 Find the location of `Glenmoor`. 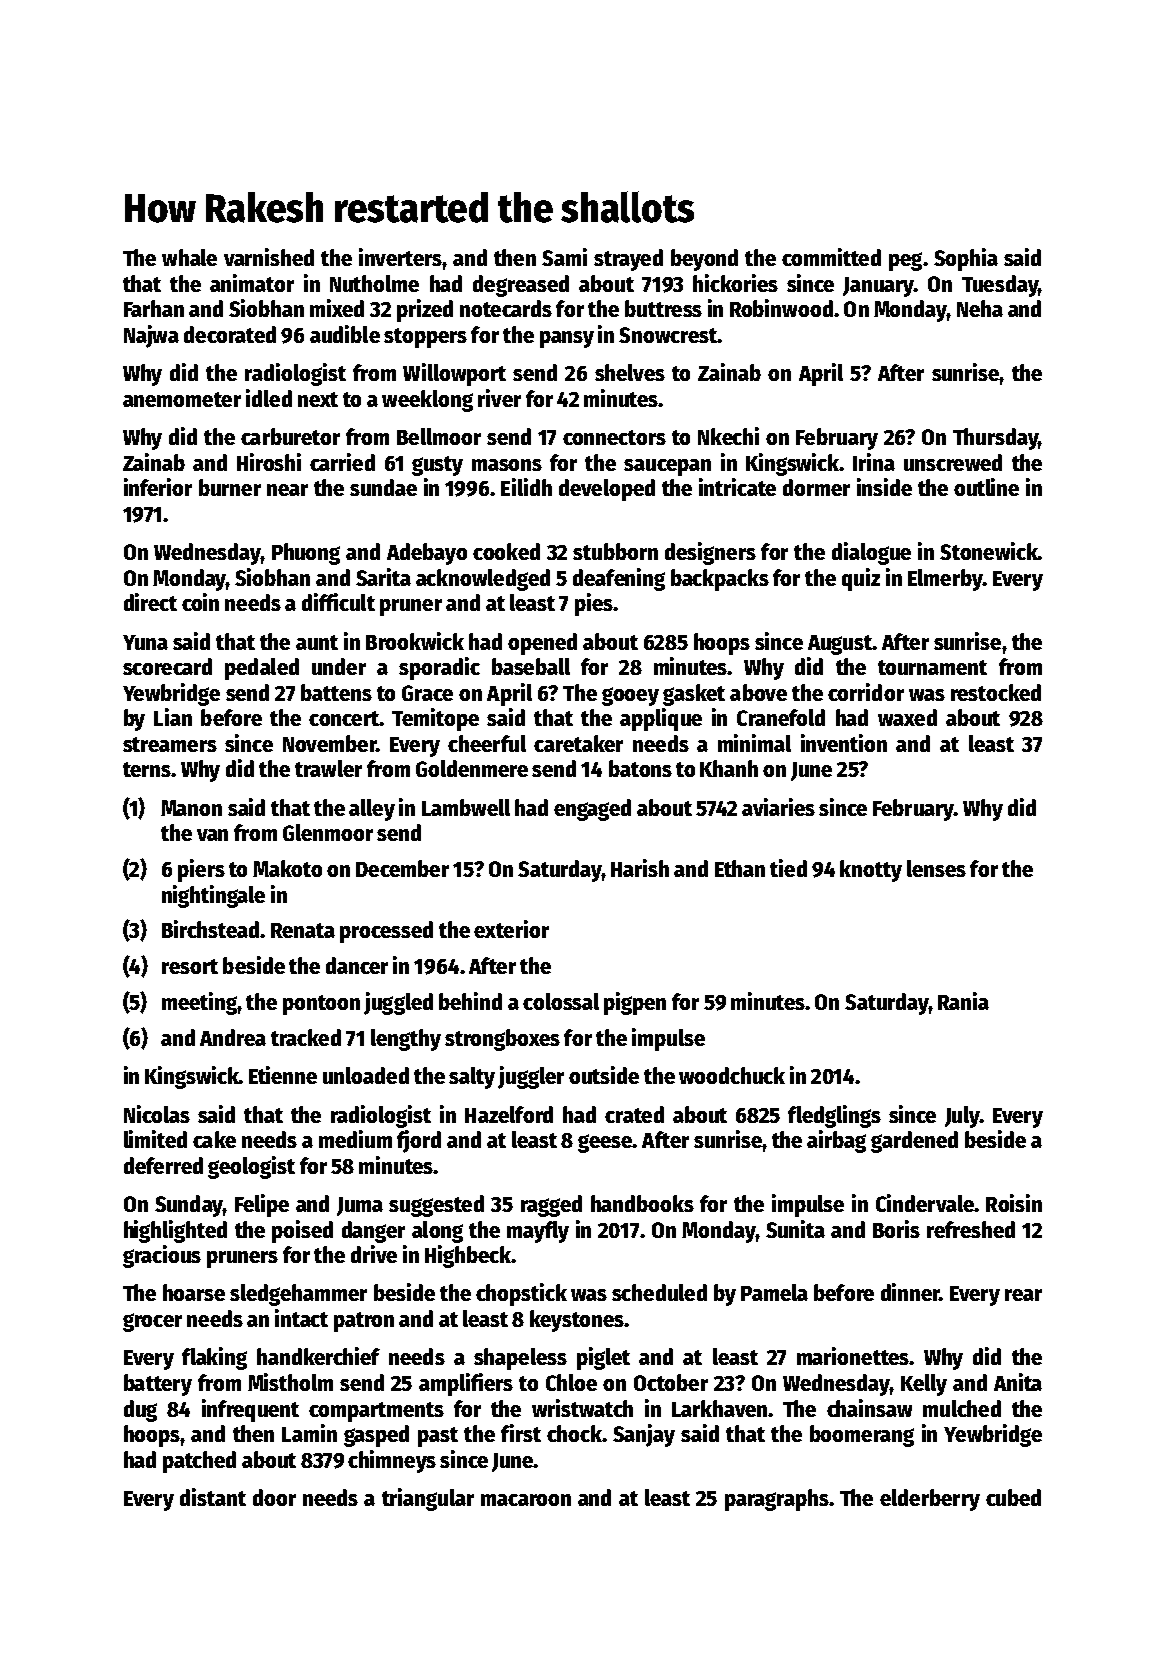

Glenmoor is located at coordinates (328, 832).
